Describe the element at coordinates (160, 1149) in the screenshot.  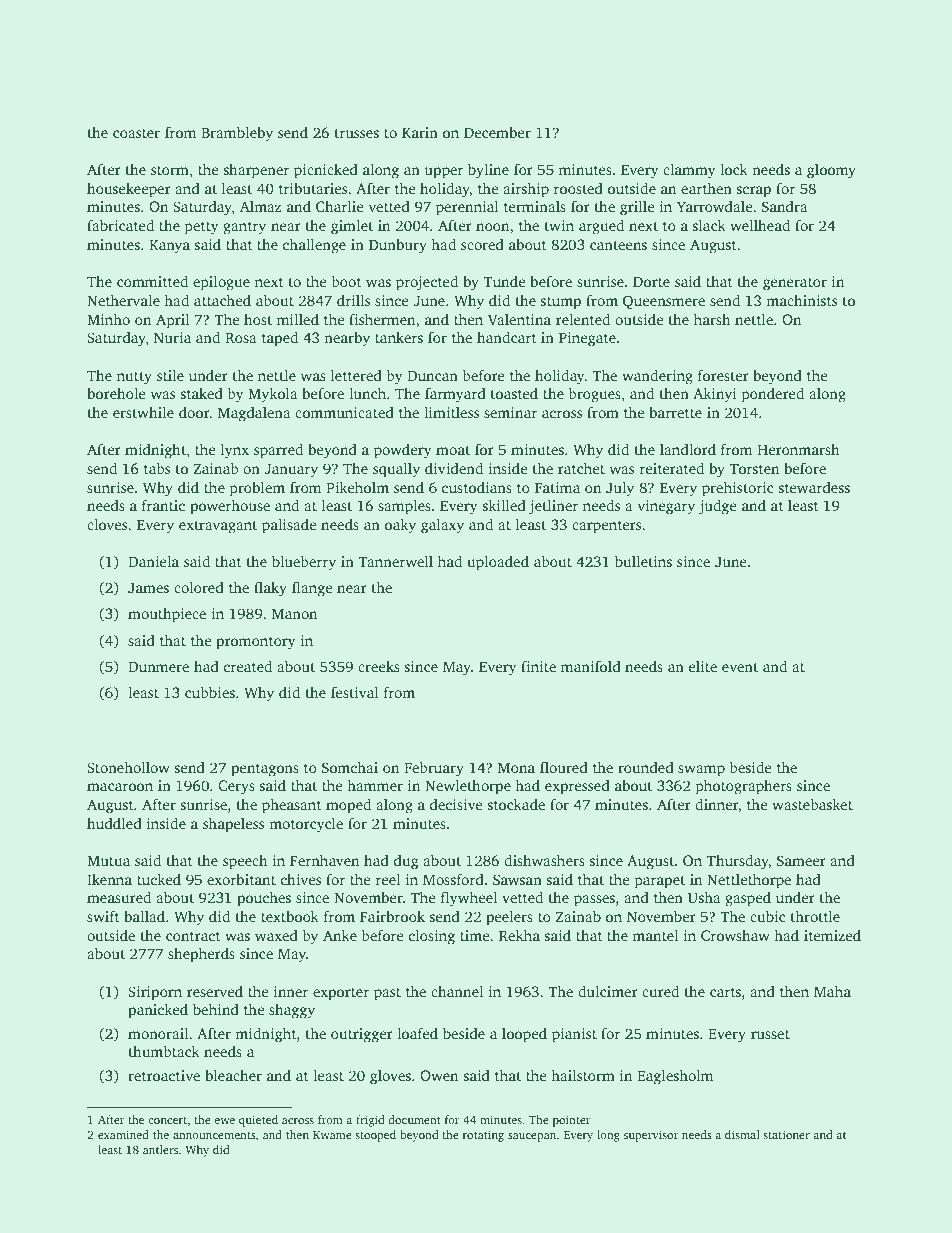
I see `antlers` at that location.
